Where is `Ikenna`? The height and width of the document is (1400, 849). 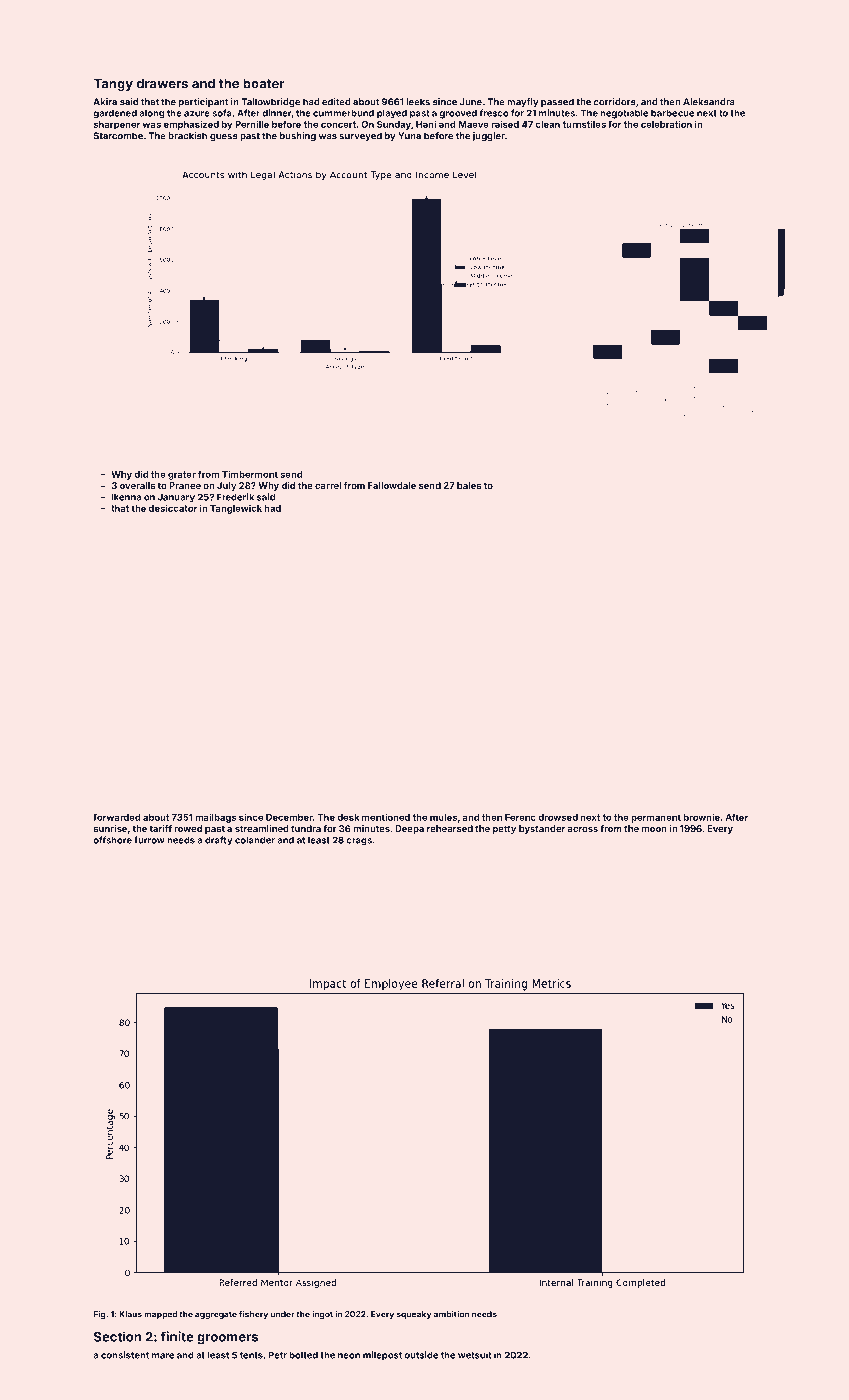 Ikenna is located at coordinates (126, 497).
